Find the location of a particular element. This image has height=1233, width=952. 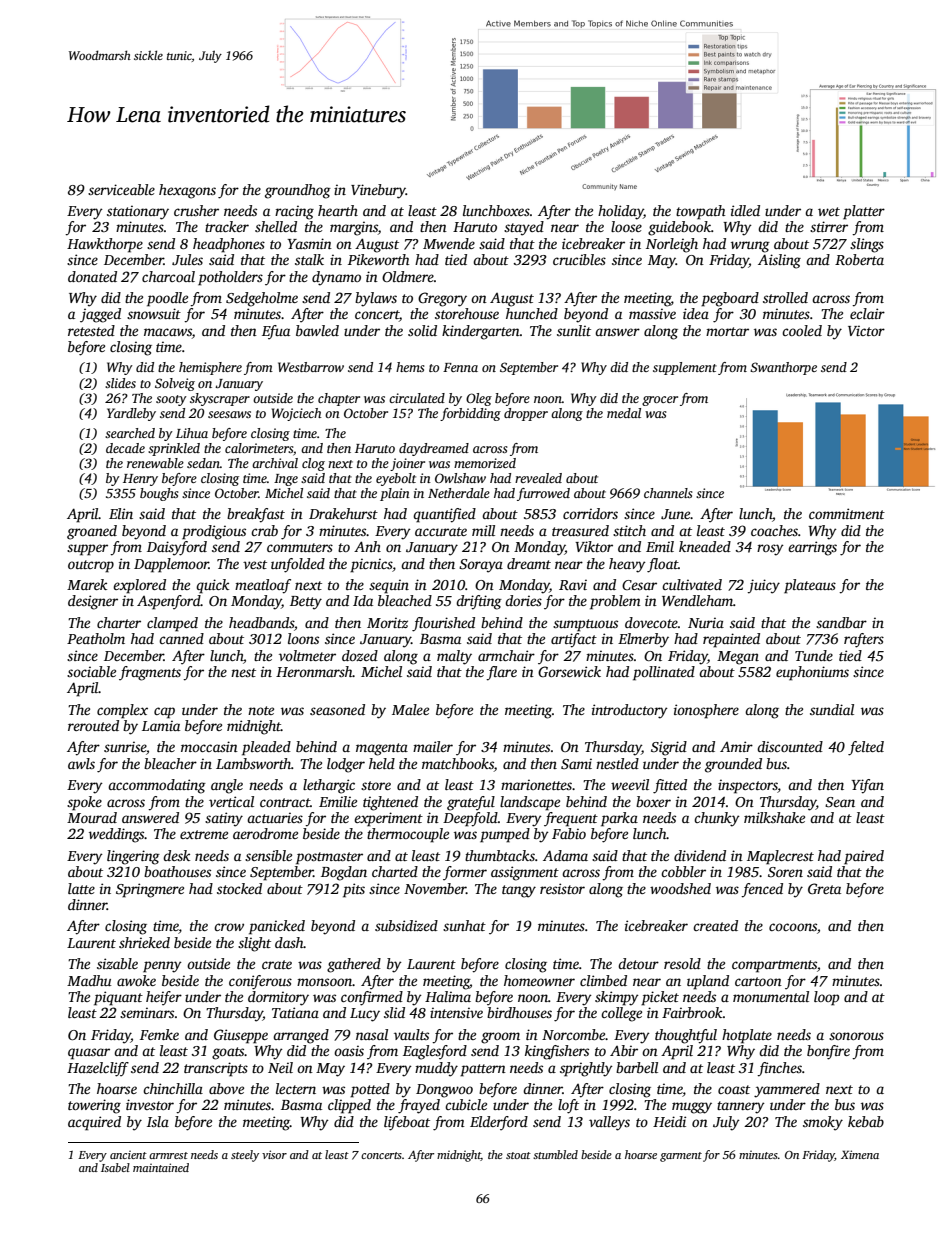

thumbtacks is located at coordinates (500, 855).
